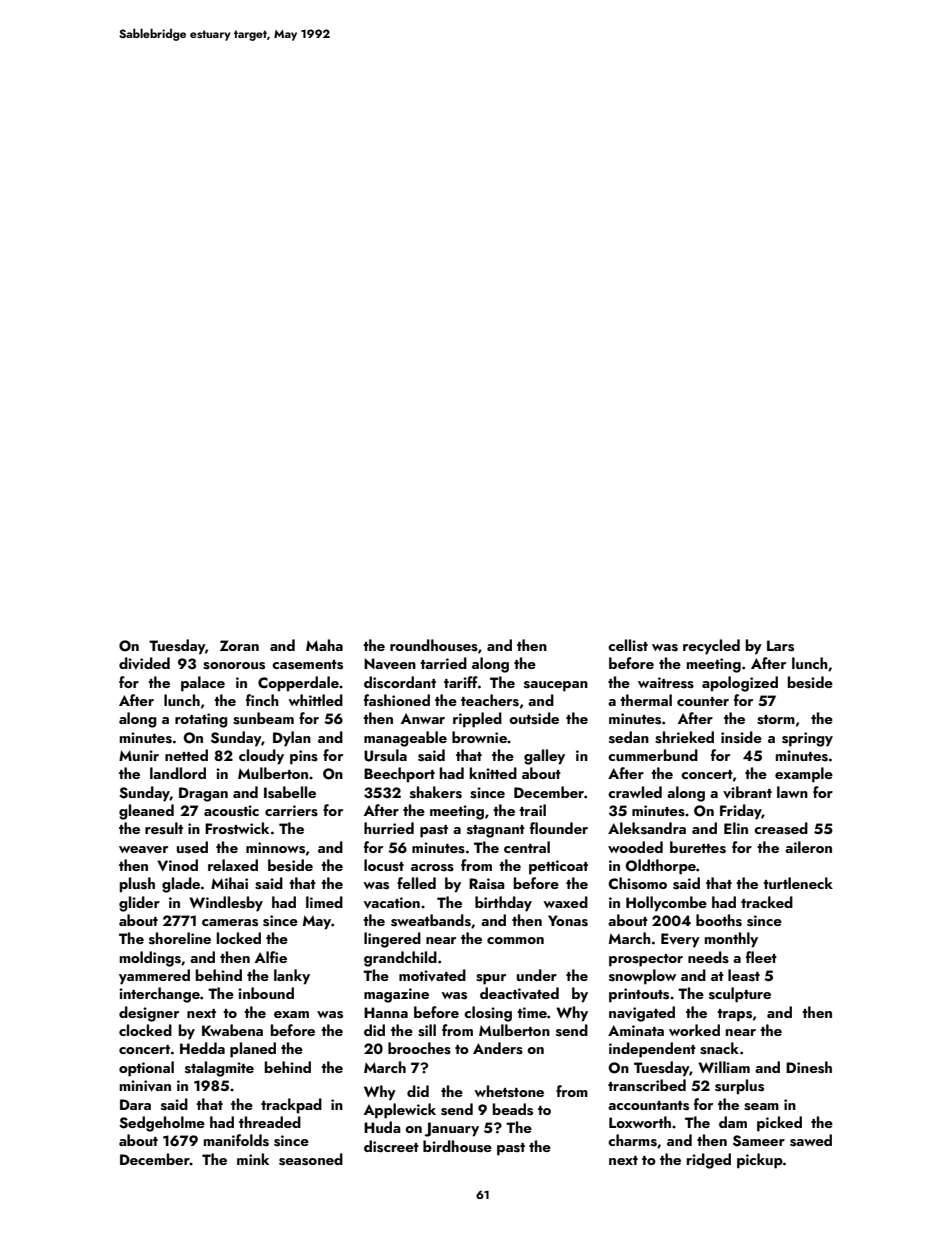 The height and width of the document is (1233, 952). What do you see at coordinates (780, 646) in the document?
I see `Lars` at bounding box center [780, 646].
